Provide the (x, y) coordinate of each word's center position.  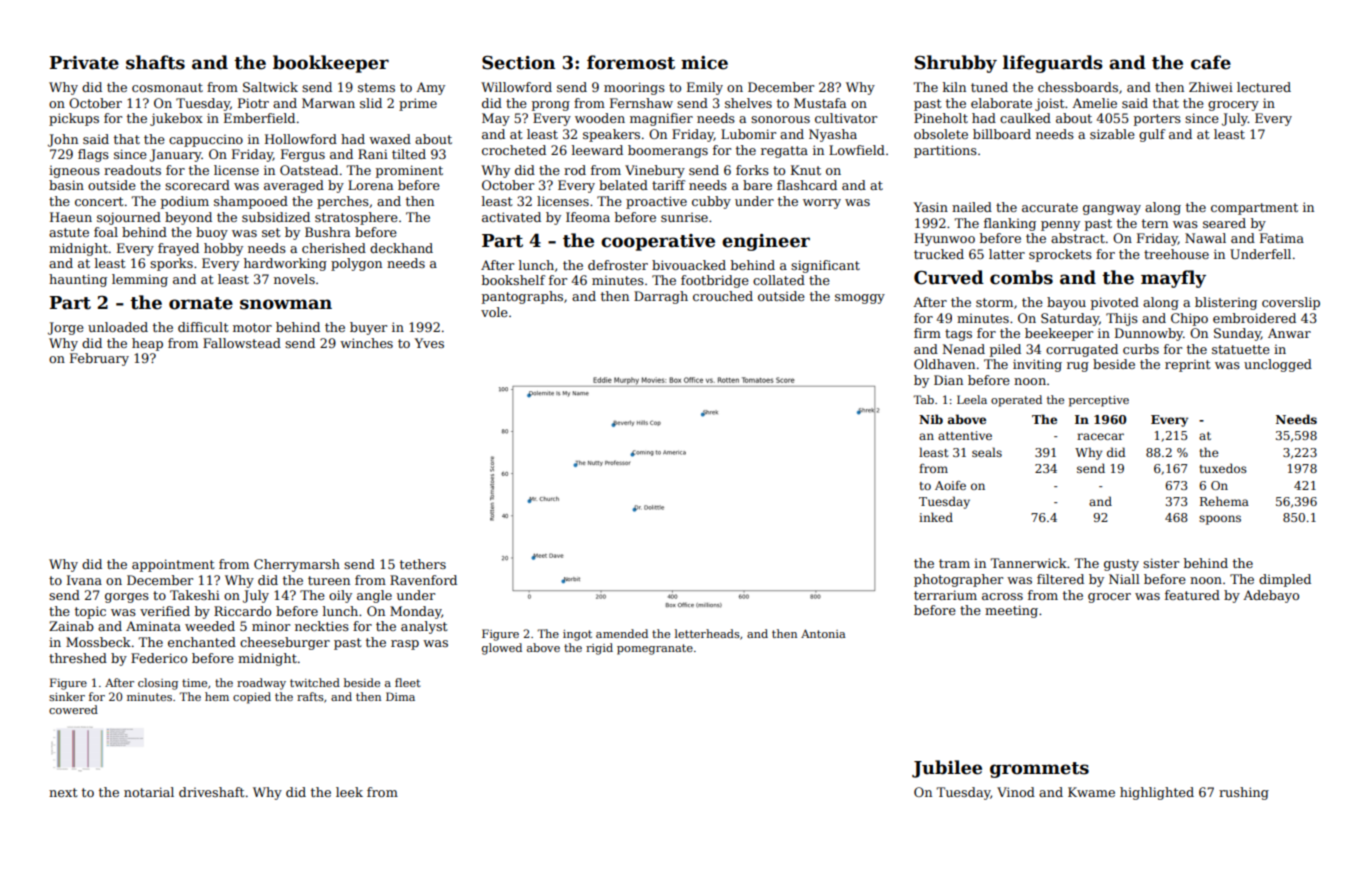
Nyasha (833, 135)
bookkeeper (331, 64)
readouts (132, 170)
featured (1192, 595)
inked (936, 517)
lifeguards (1053, 64)
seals (987, 452)
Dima (400, 696)
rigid (599, 649)
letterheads (707, 633)
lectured (1264, 87)
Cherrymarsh (297, 565)
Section (518, 63)
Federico (159, 658)
